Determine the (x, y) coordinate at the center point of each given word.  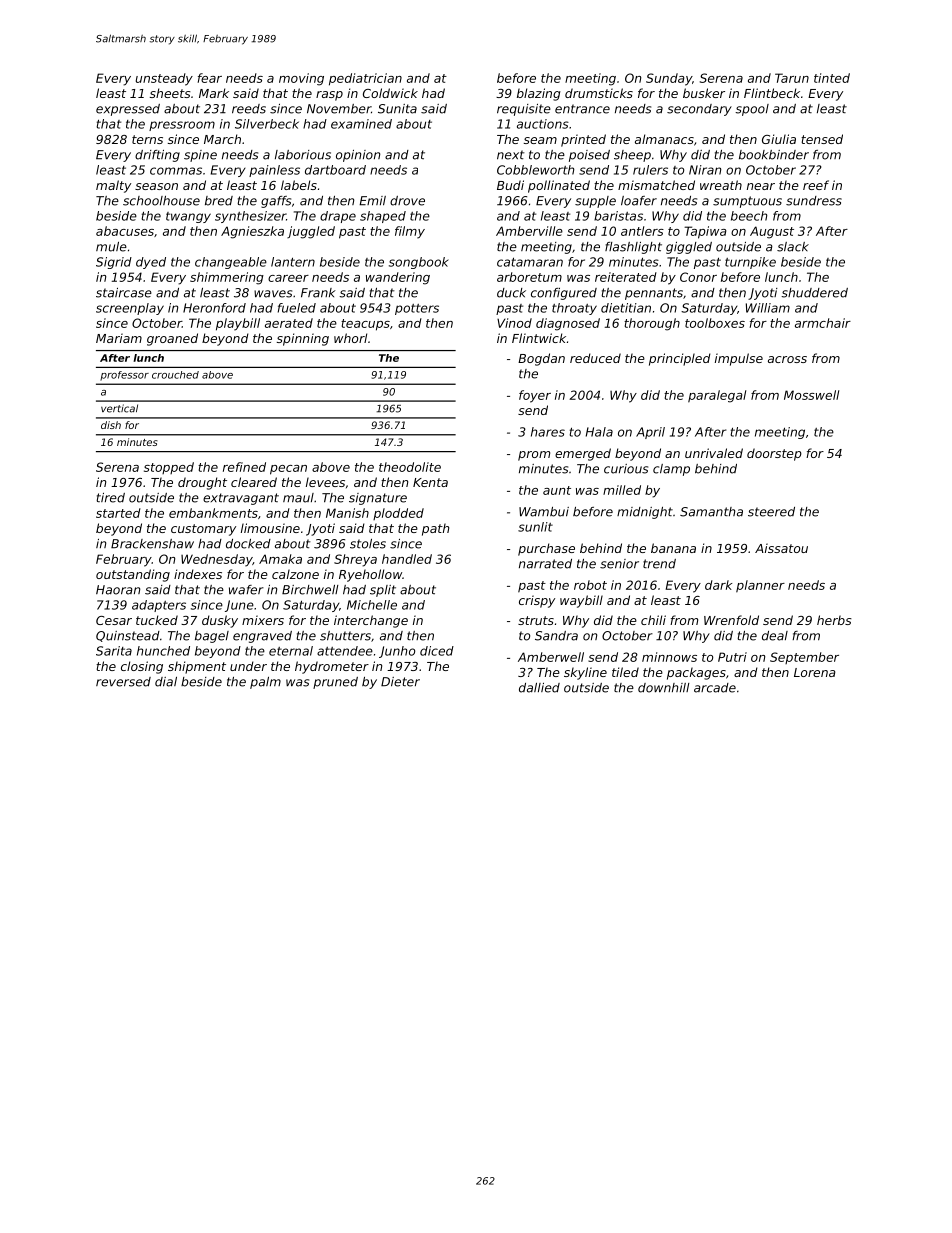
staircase (124, 293)
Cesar (114, 620)
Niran (705, 170)
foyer (535, 396)
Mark (214, 93)
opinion (358, 156)
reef (816, 185)
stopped (169, 468)
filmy (410, 232)
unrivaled (714, 453)
